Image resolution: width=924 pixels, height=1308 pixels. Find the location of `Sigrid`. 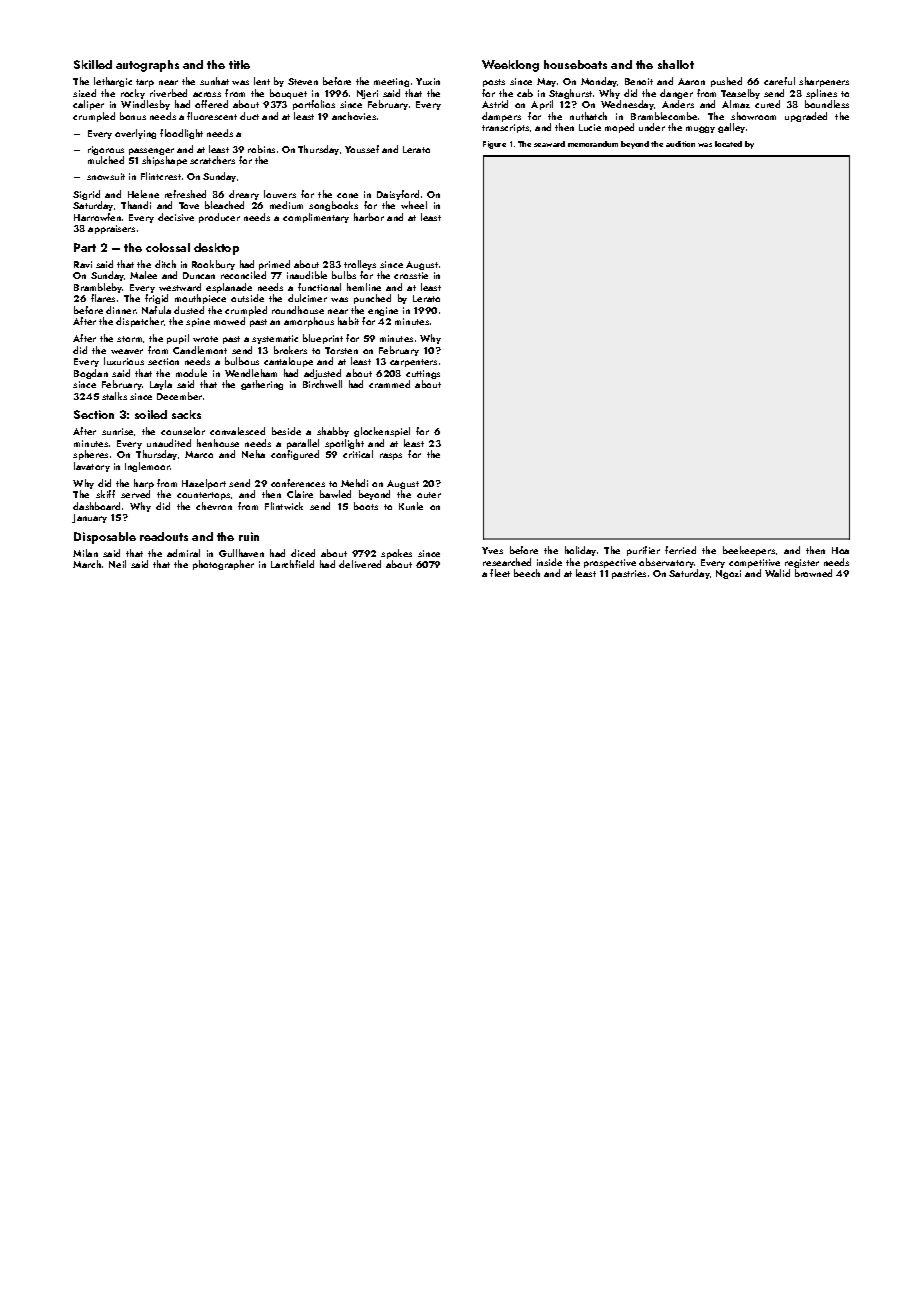

Sigrid is located at coordinates (86, 195).
